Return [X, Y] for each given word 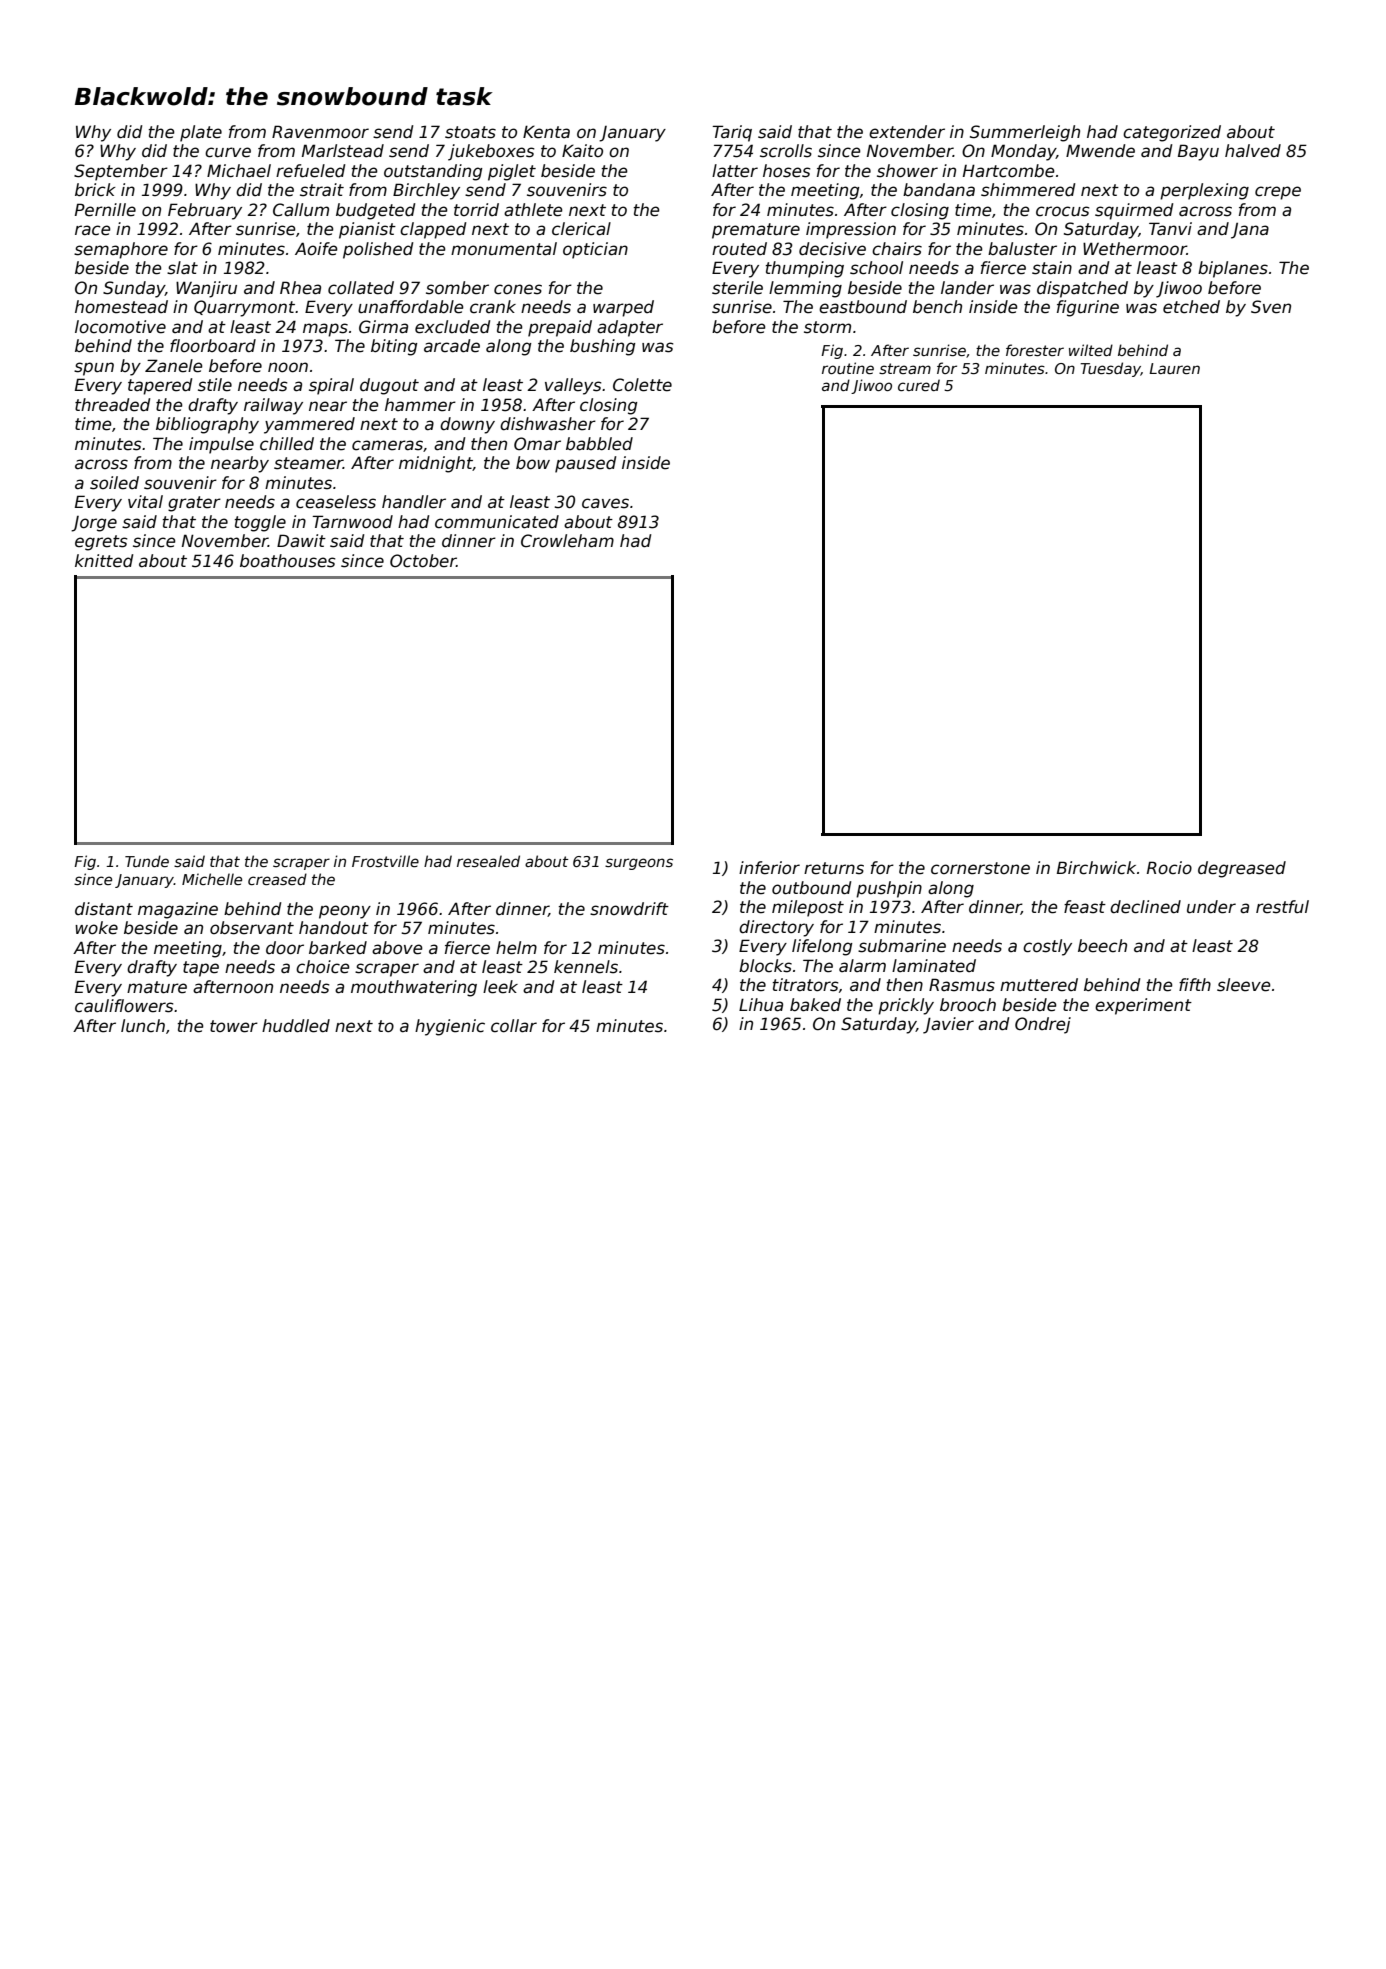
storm [827, 327]
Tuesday [1110, 369]
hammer [420, 405]
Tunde [147, 861]
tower [234, 1026]
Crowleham [567, 541]
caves [605, 503]
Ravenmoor [320, 132]
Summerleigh [1025, 133]
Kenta [546, 132]
